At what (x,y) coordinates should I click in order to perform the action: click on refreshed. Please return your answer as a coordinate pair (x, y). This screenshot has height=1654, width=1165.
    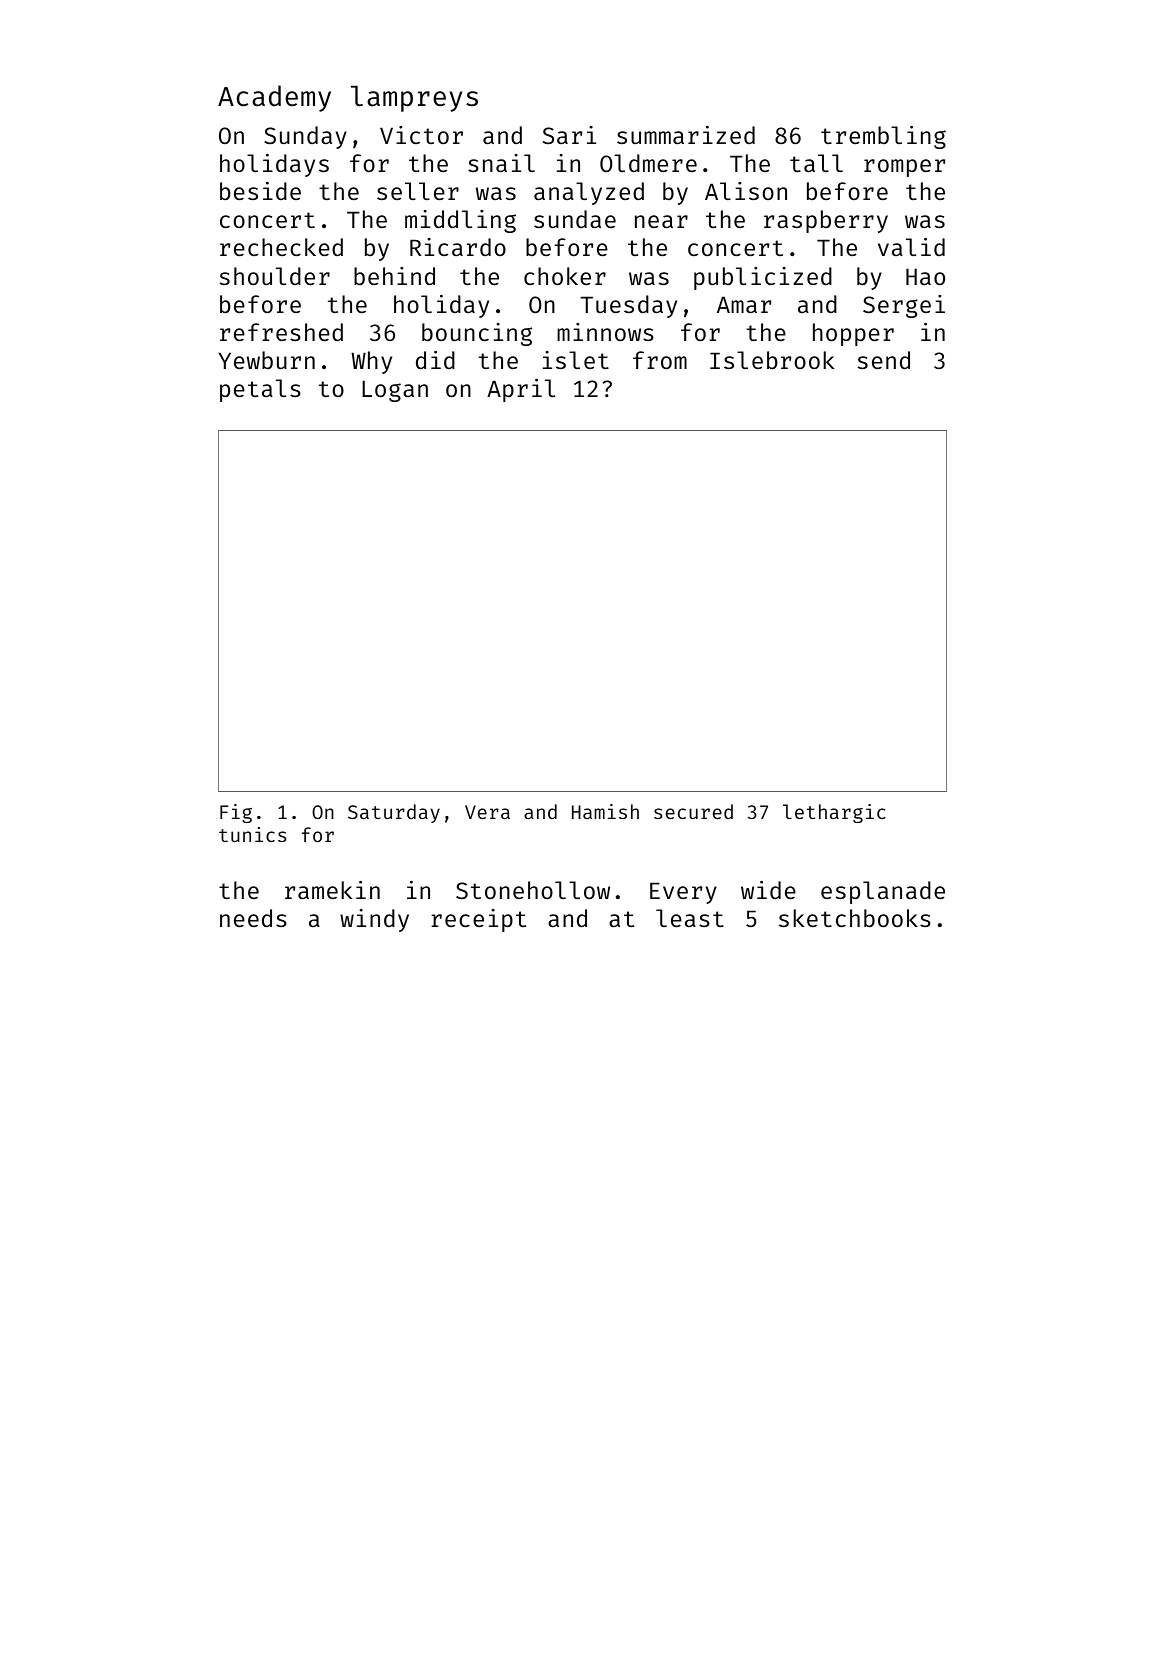
    Looking at the image, I should click on (281, 332).
